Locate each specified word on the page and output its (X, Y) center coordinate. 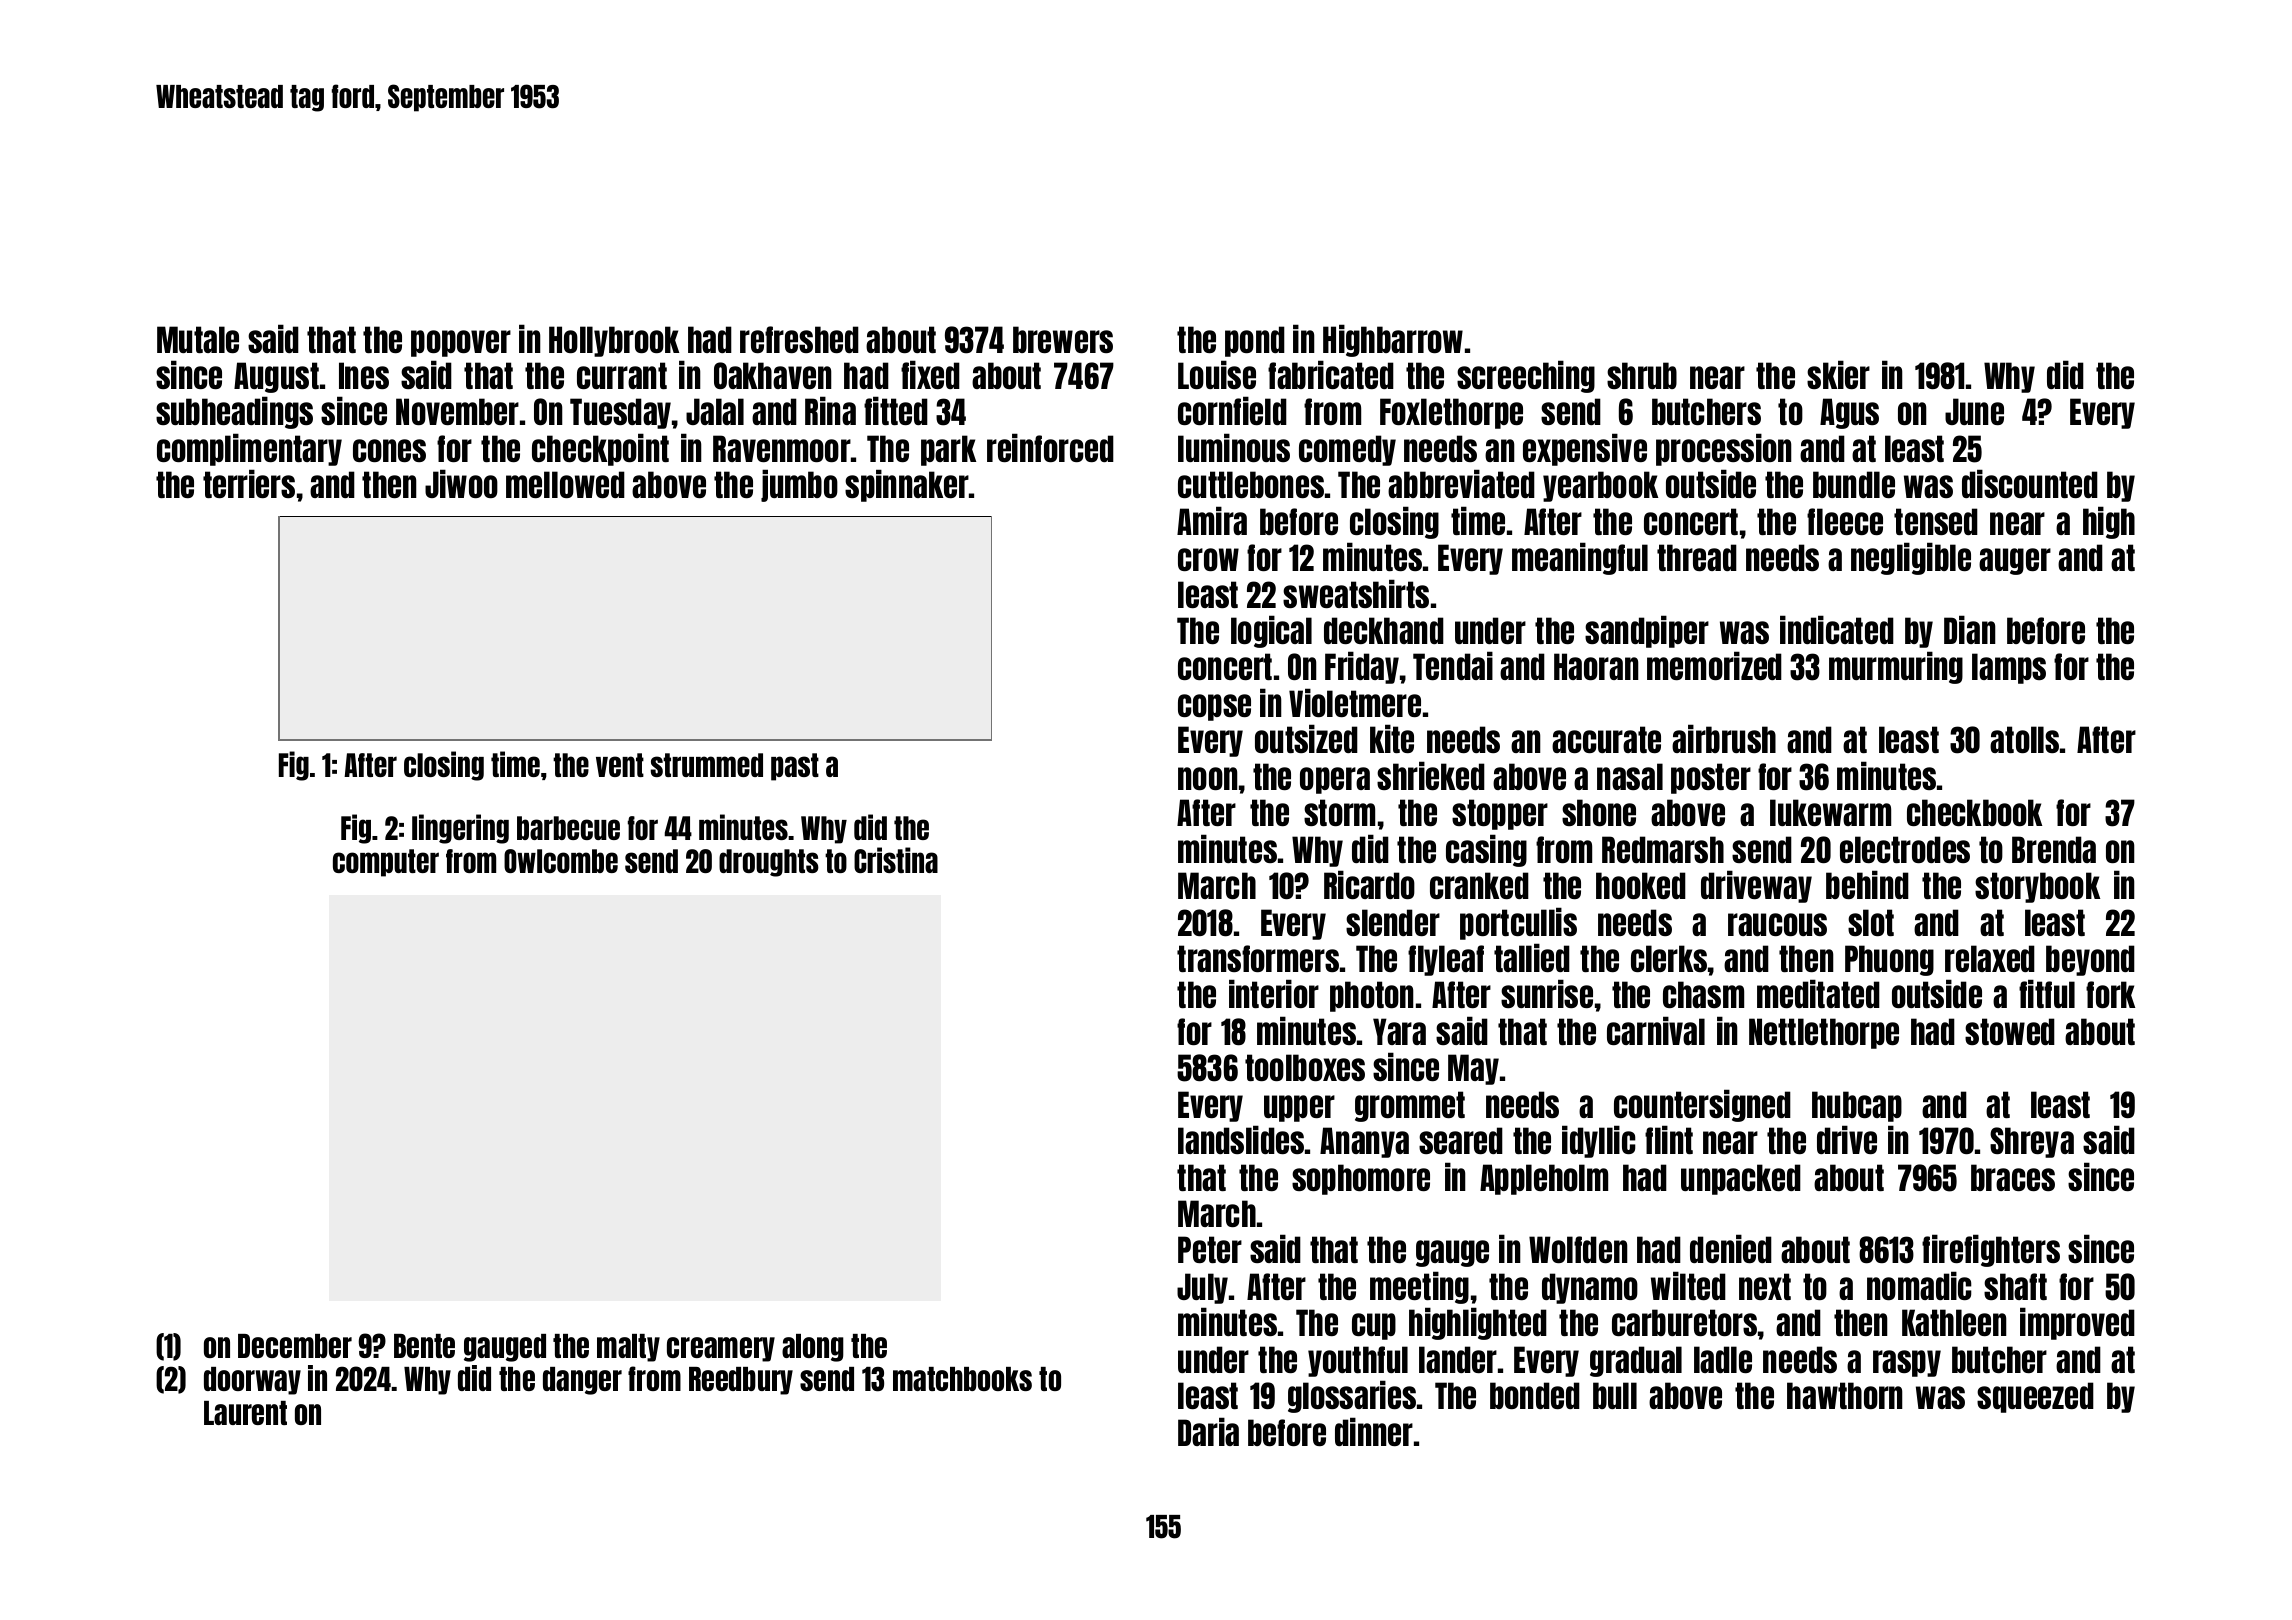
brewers (1063, 339)
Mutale (198, 339)
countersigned (1702, 1105)
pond (1255, 341)
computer (386, 863)
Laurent (245, 1413)
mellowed (565, 484)
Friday (1362, 667)
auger (2015, 561)
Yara (1399, 1031)
